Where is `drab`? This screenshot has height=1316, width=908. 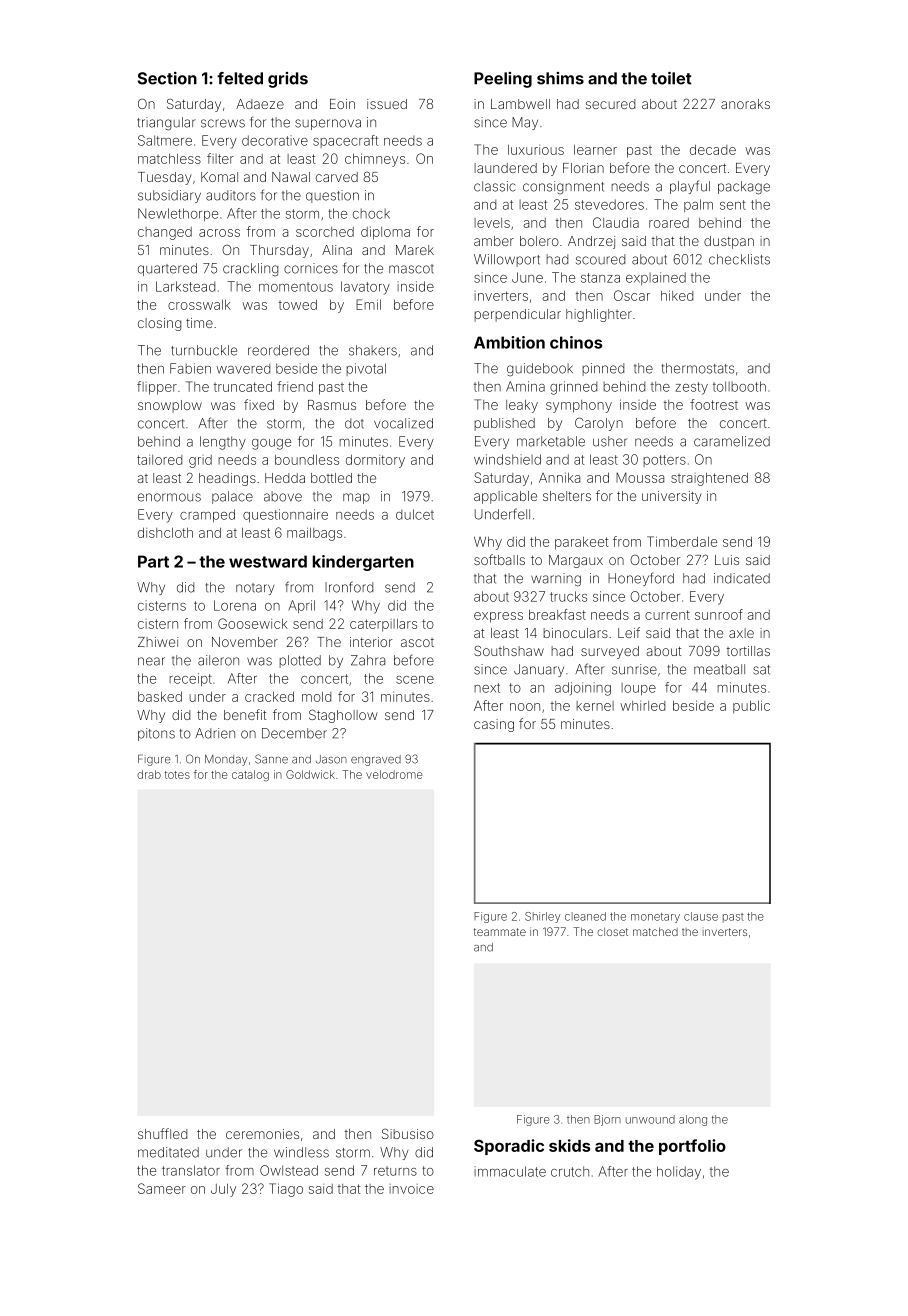
drab is located at coordinates (149, 774).
